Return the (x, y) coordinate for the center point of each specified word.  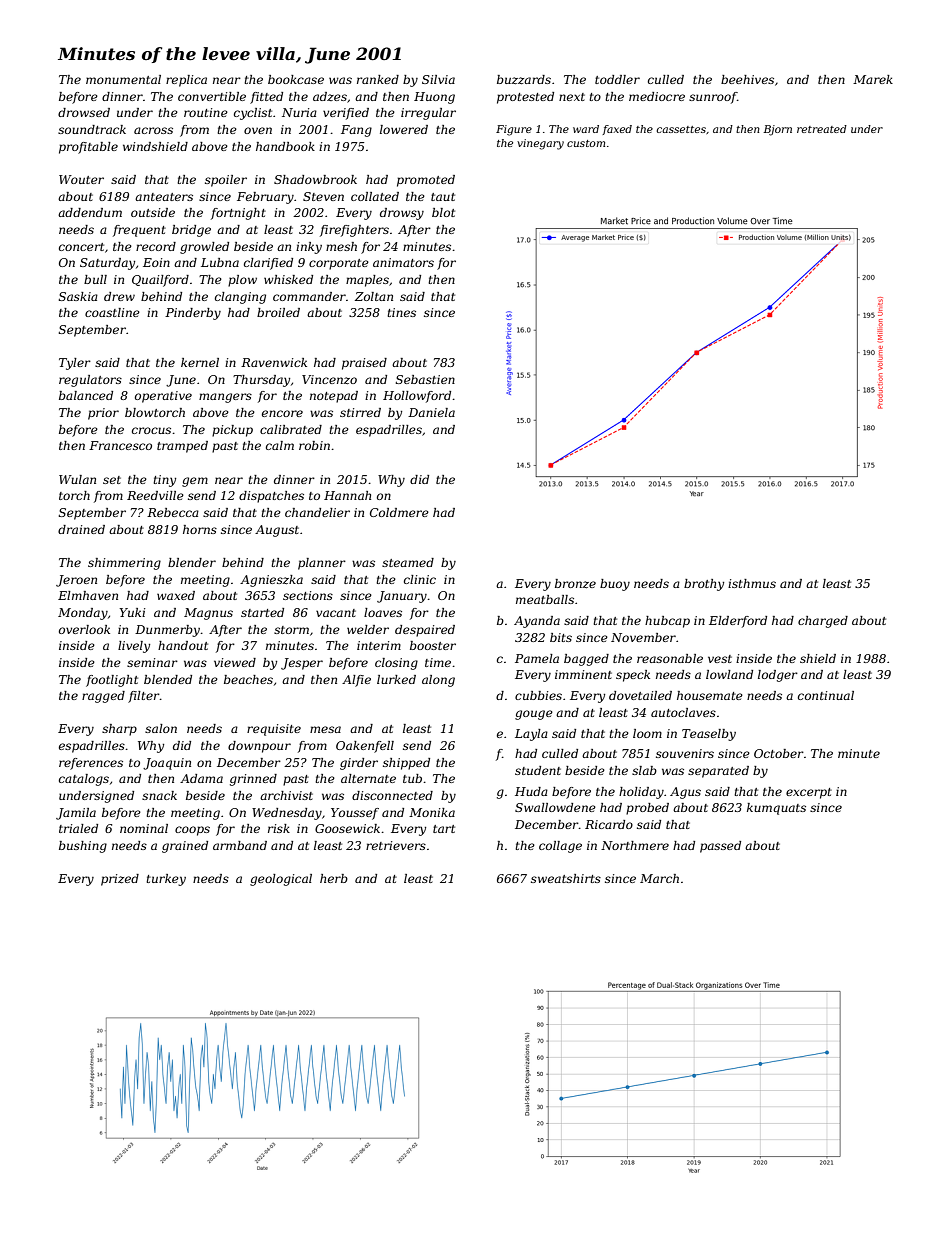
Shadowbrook (315, 179)
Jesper (302, 664)
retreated (822, 129)
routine (206, 112)
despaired (425, 631)
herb (334, 878)
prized (120, 880)
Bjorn (777, 130)
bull (95, 279)
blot (443, 212)
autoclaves (683, 712)
